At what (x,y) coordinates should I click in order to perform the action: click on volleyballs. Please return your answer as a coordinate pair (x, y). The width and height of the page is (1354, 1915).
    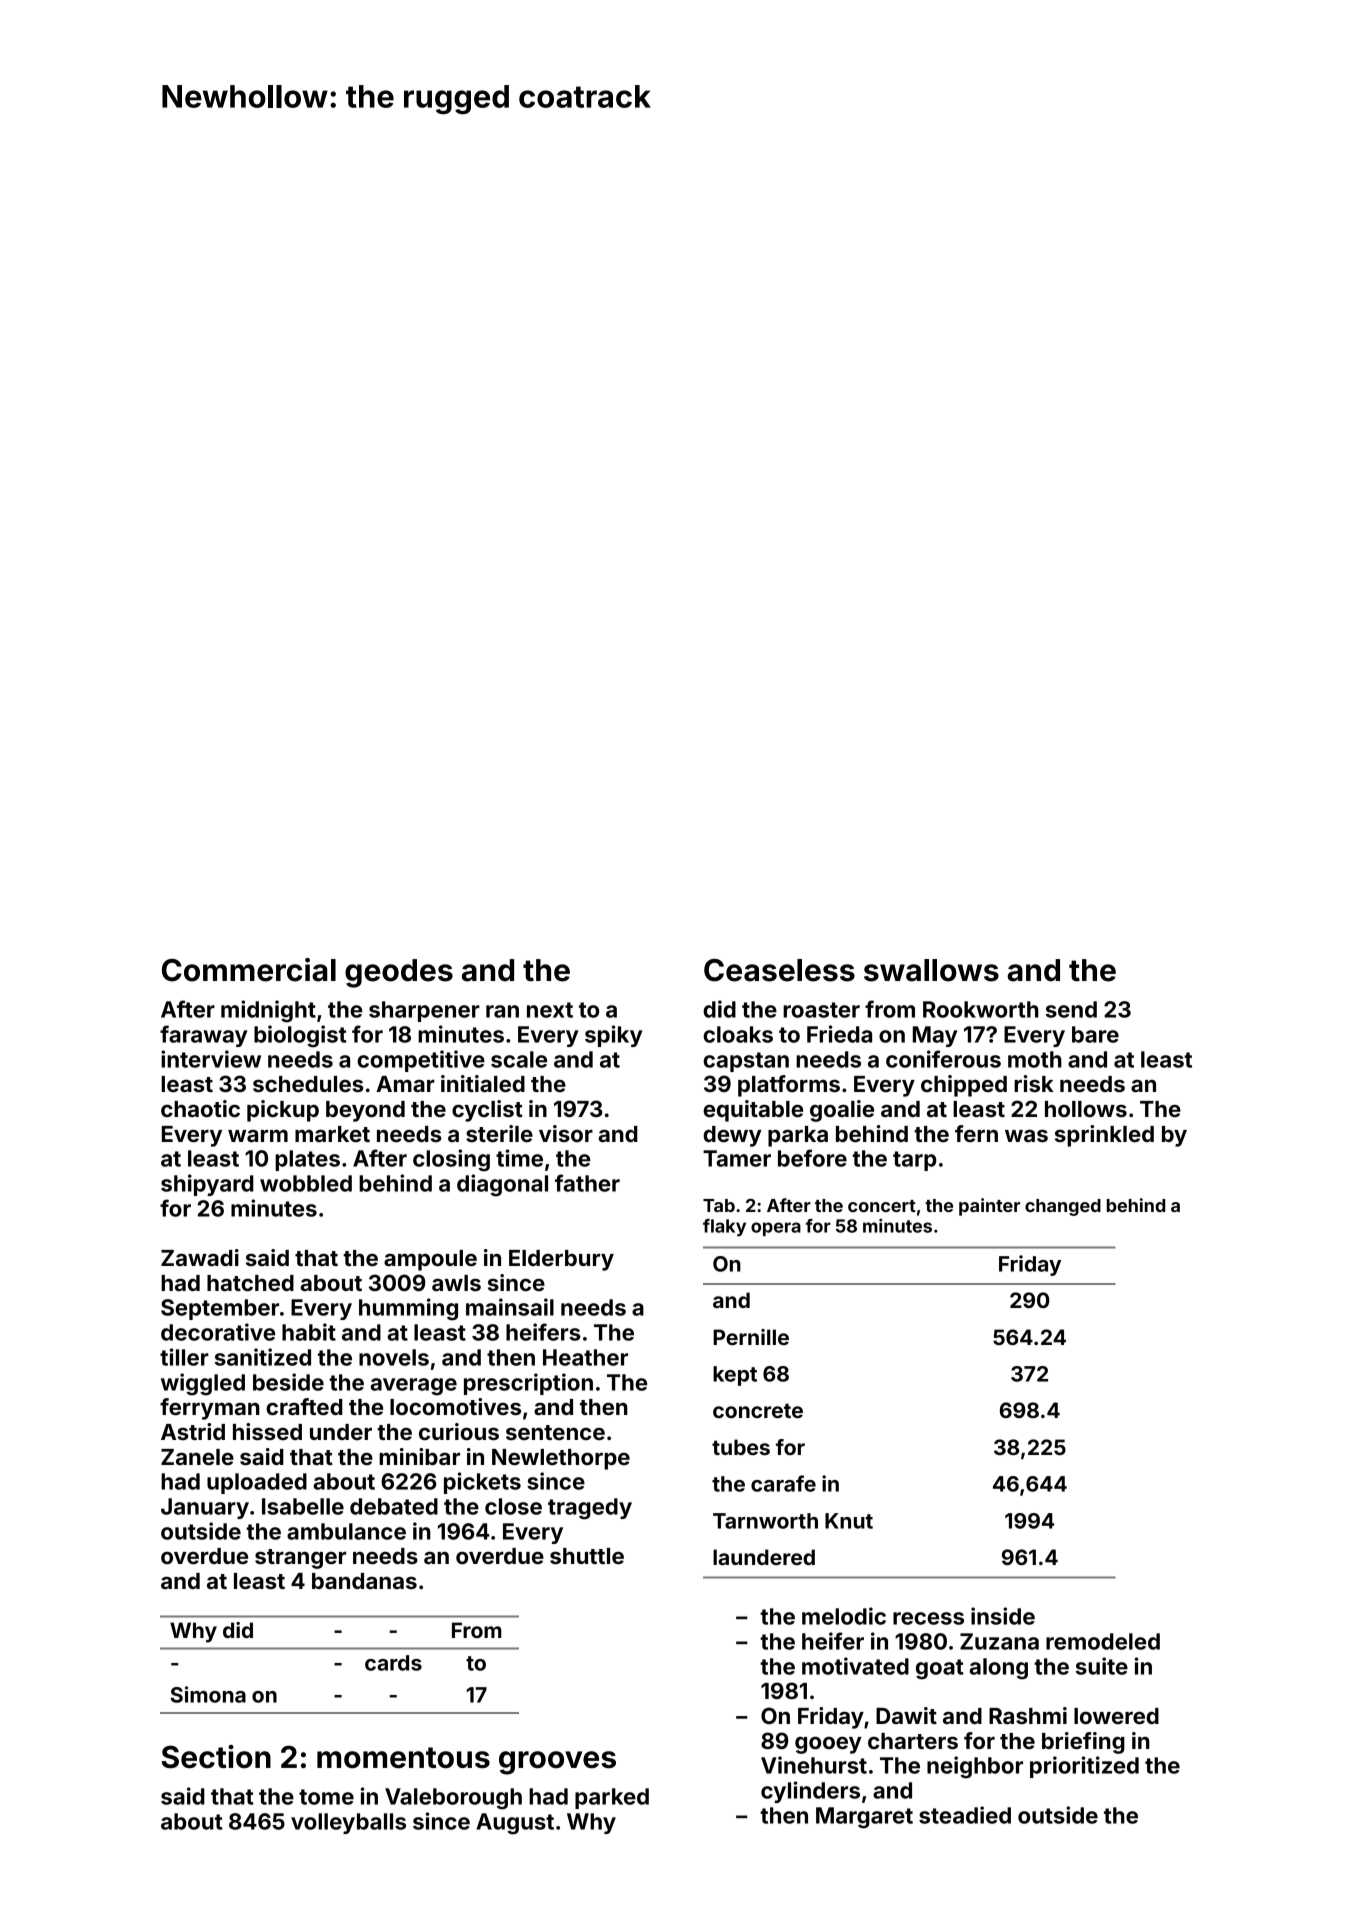
    Looking at the image, I should click on (348, 1823).
